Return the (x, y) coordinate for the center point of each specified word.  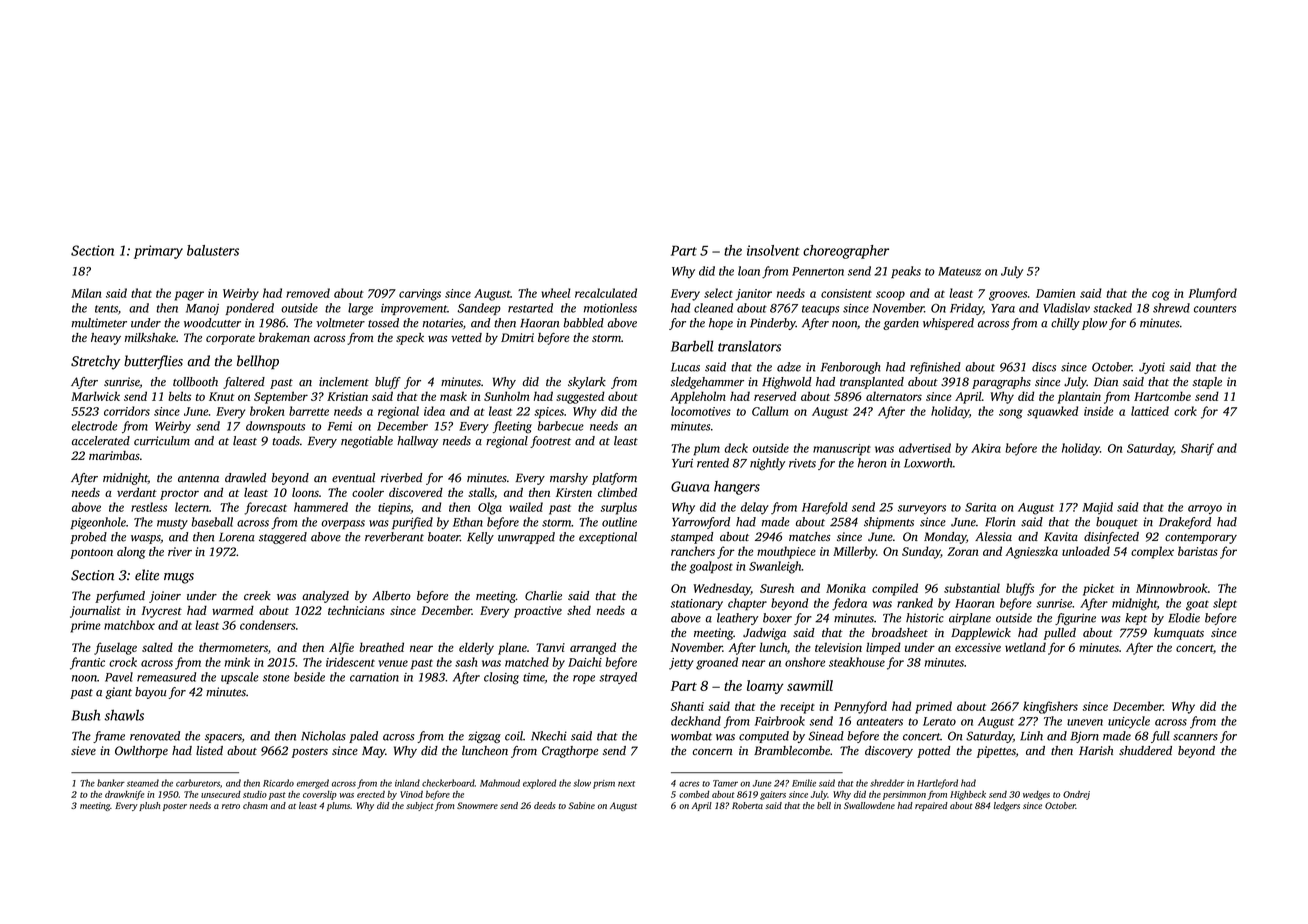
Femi (340, 426)
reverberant (394, 537)
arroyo (1205, 509)
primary (158, 252)
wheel (556, 293)
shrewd (1171, 308)
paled (363, 737)
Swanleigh (775, 567)
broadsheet (900, 632)
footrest (550, 442)
